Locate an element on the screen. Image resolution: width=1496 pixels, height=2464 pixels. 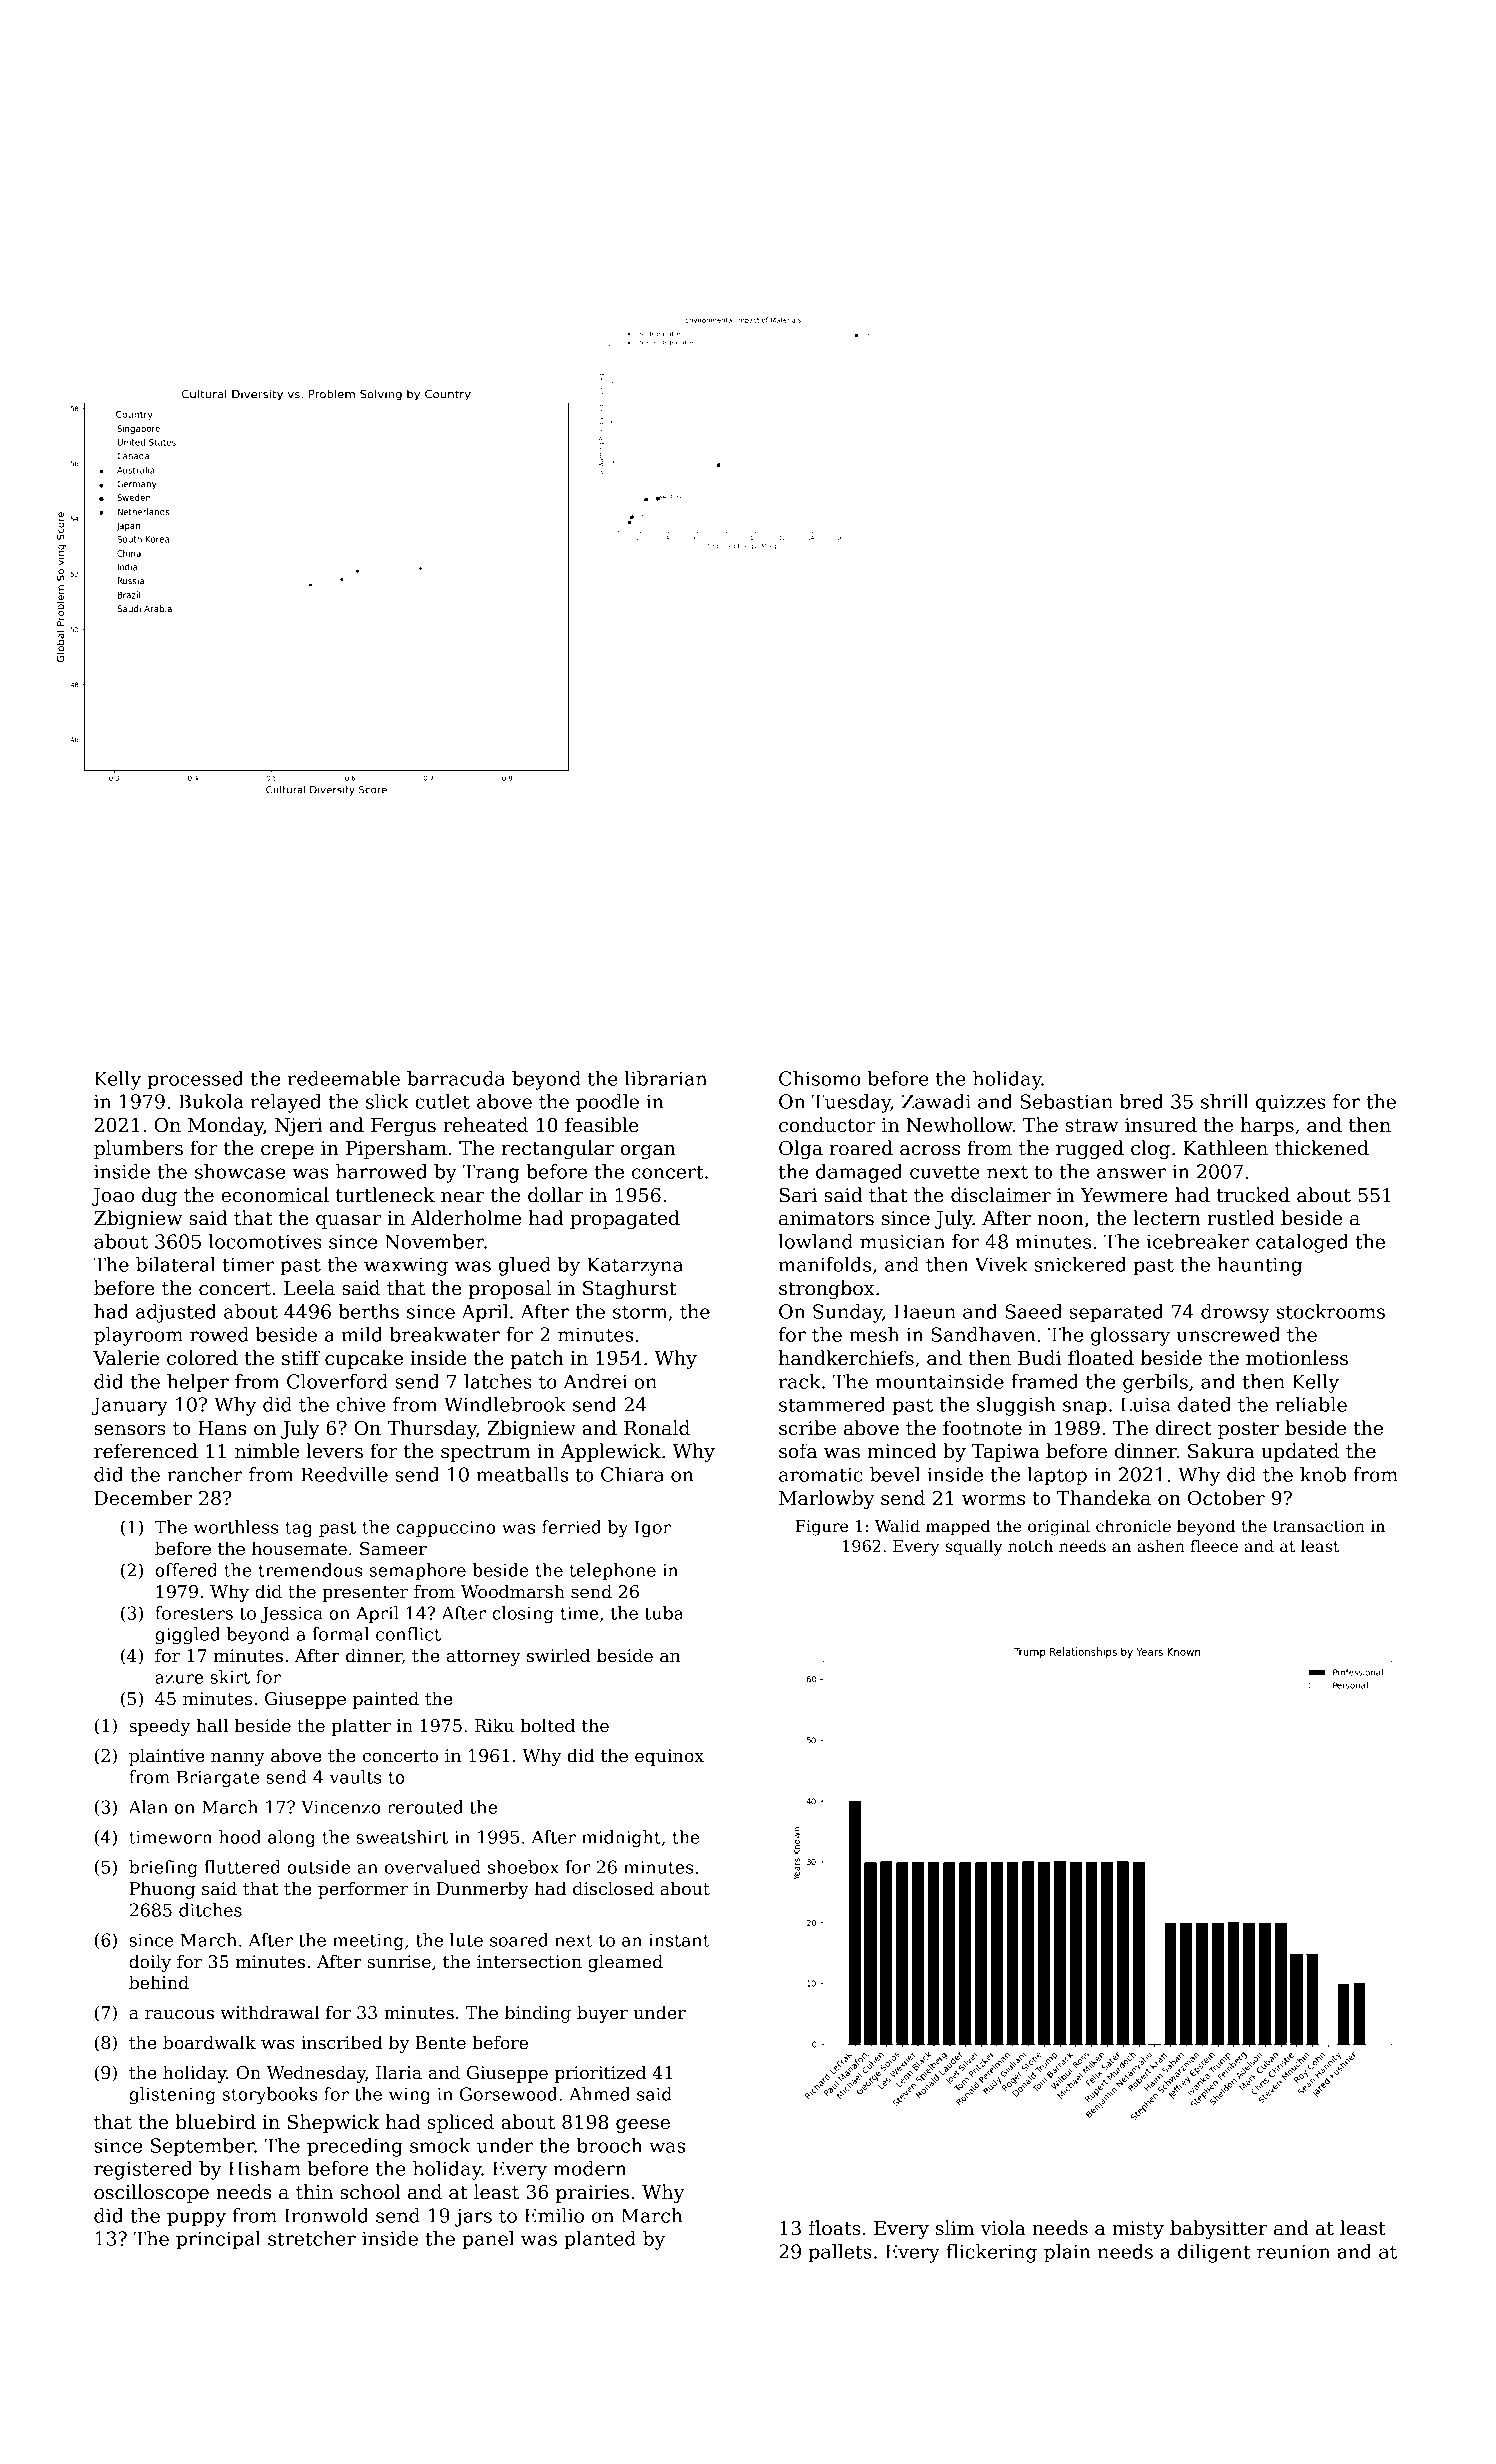
cupcake is located at coordinates (364, 1359).
